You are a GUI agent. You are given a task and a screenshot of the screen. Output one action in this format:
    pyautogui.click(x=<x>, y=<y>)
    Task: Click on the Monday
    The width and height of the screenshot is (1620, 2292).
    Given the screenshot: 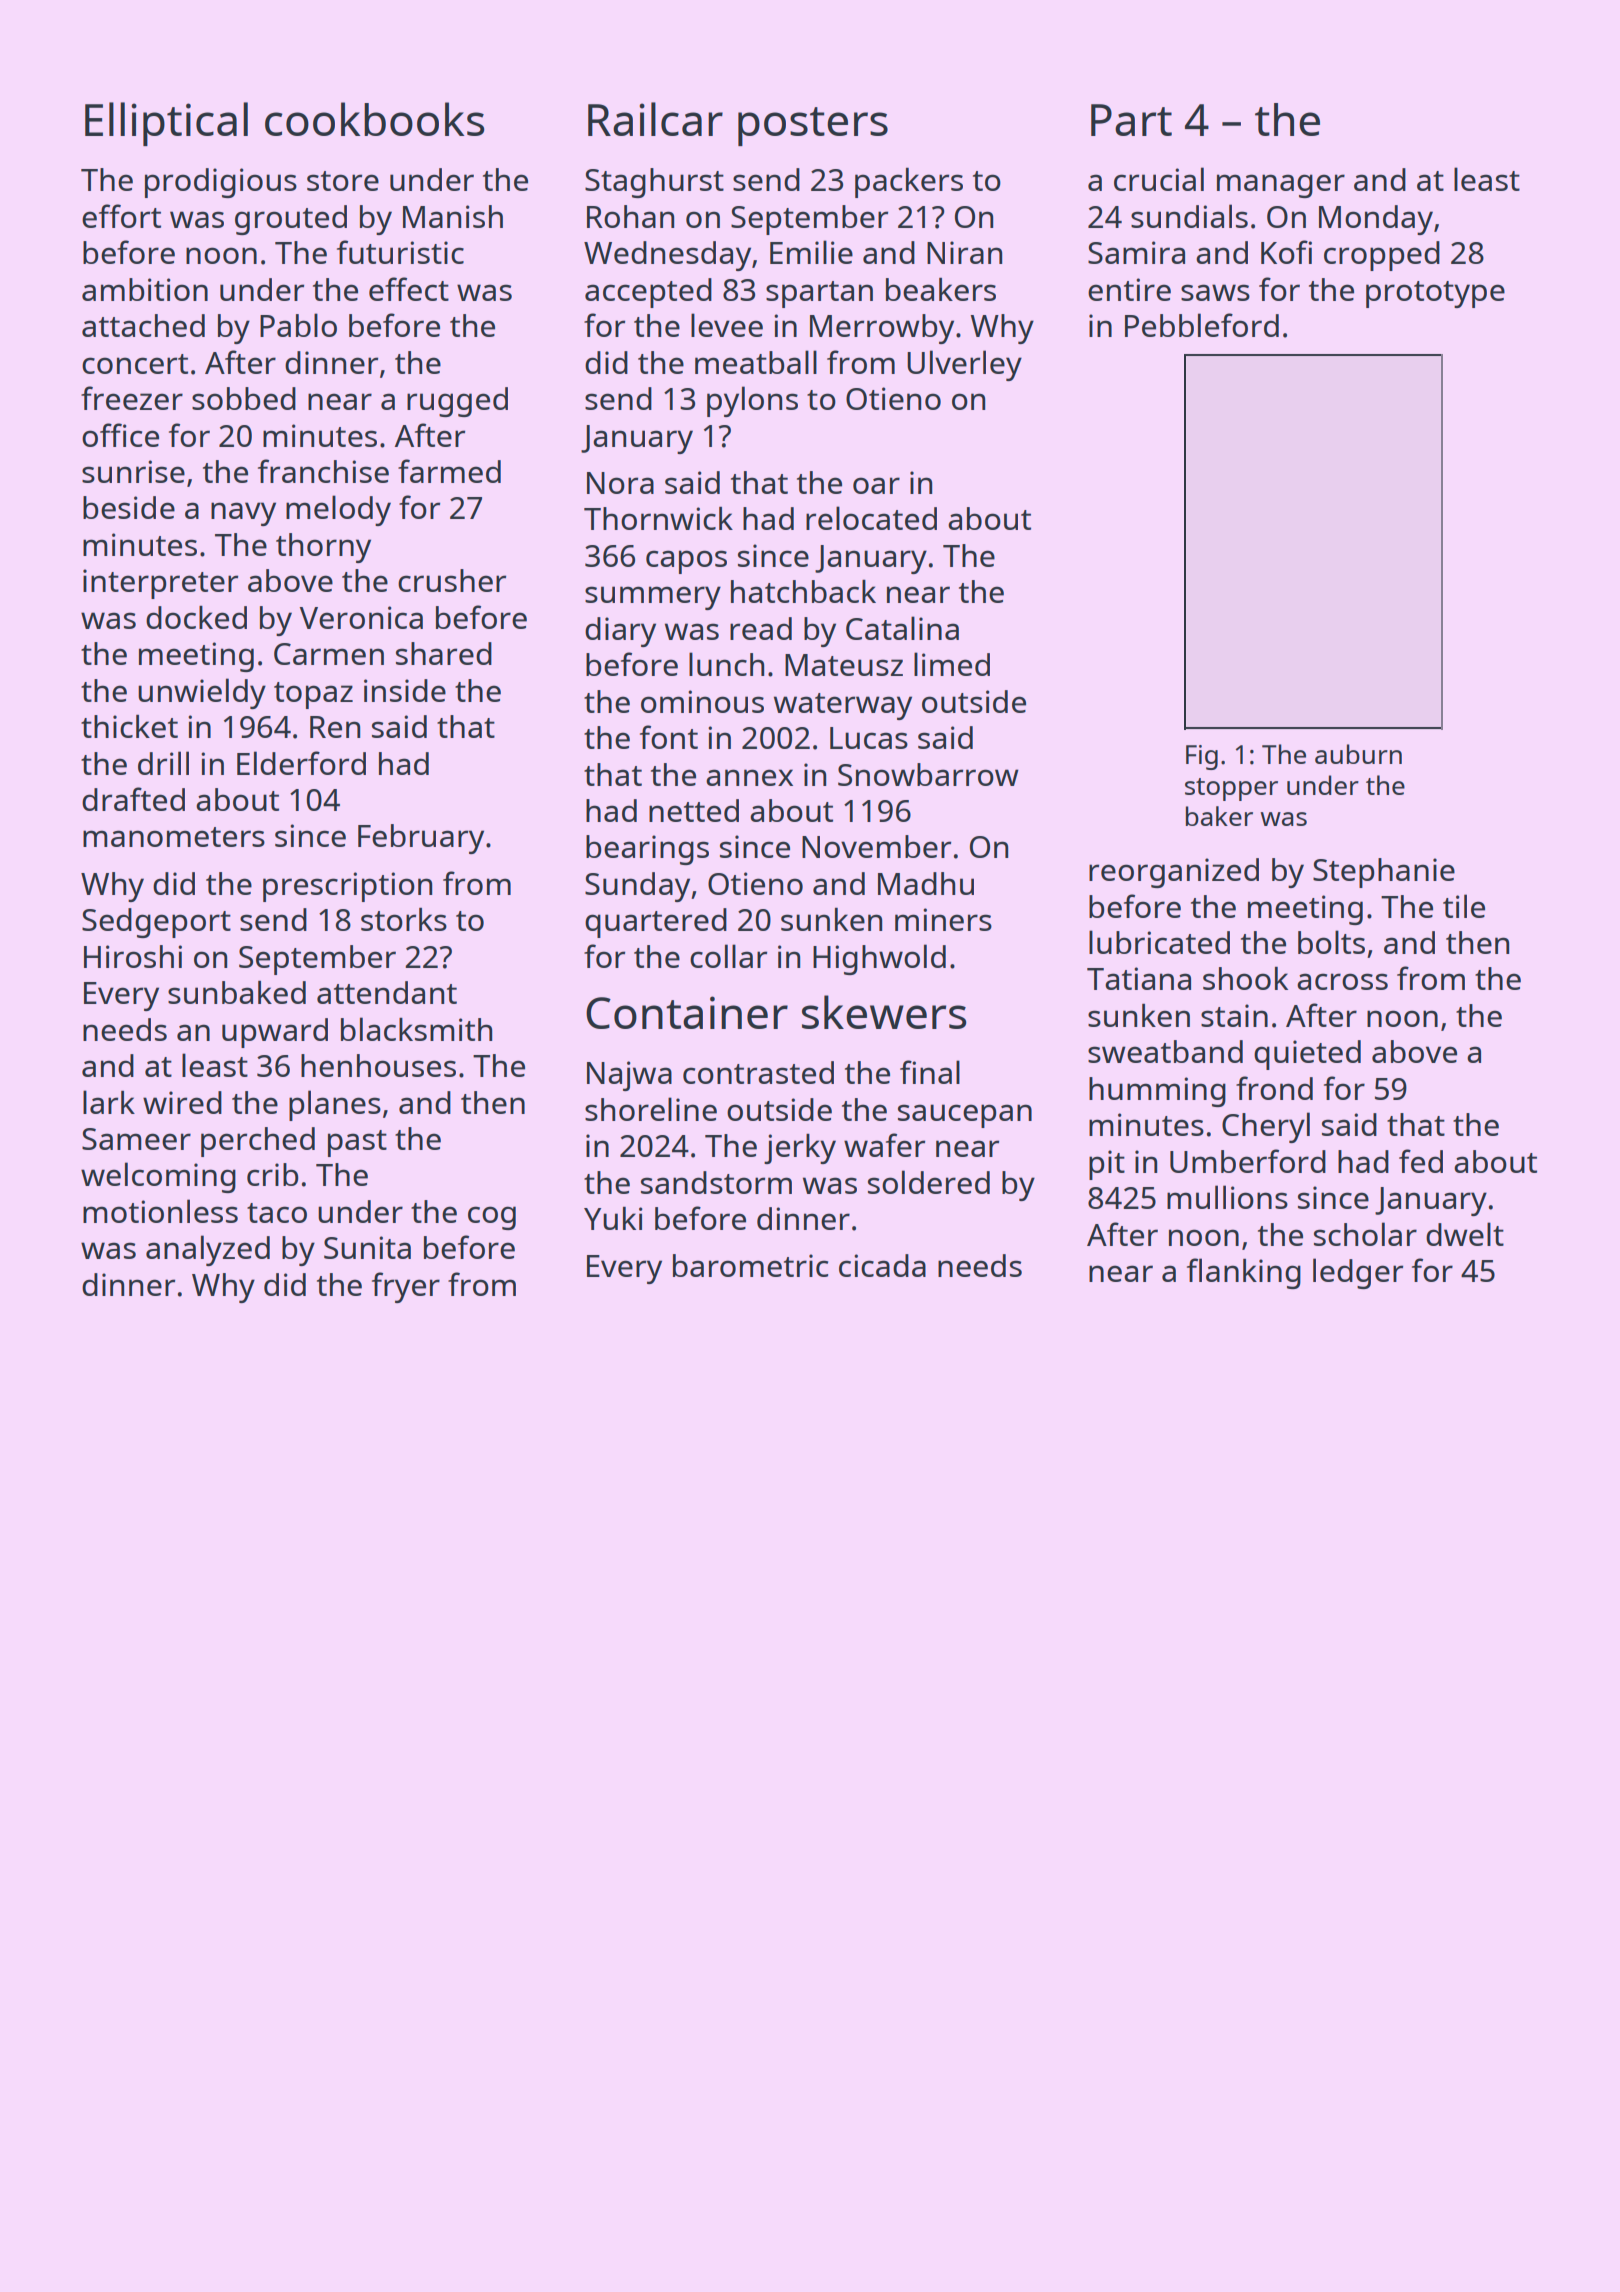 What is the action you would take?
    pyautogui.click(x=1376, y=220)
